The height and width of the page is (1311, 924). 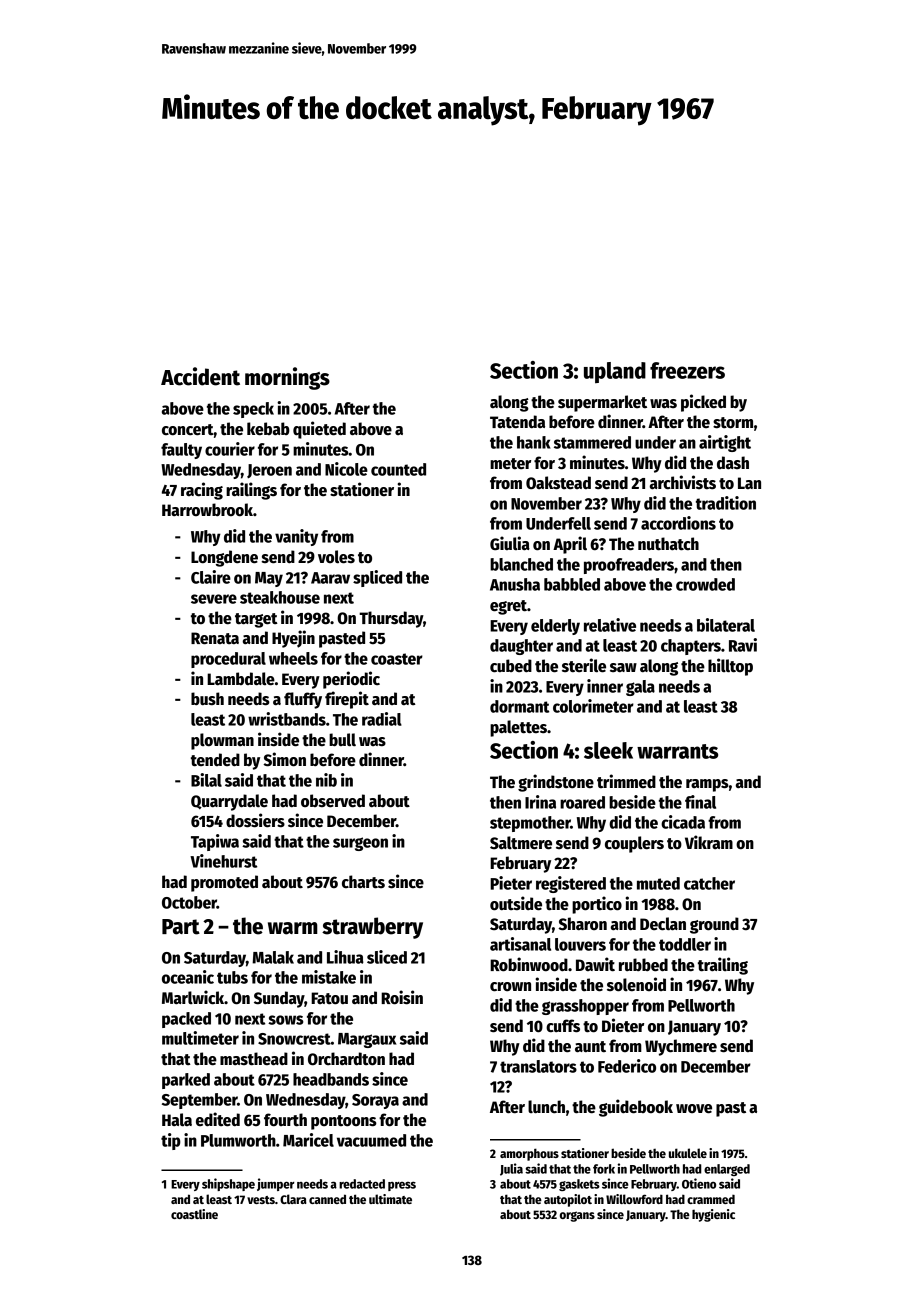 I want to click on Pieter, so click(x=511, y=883).
